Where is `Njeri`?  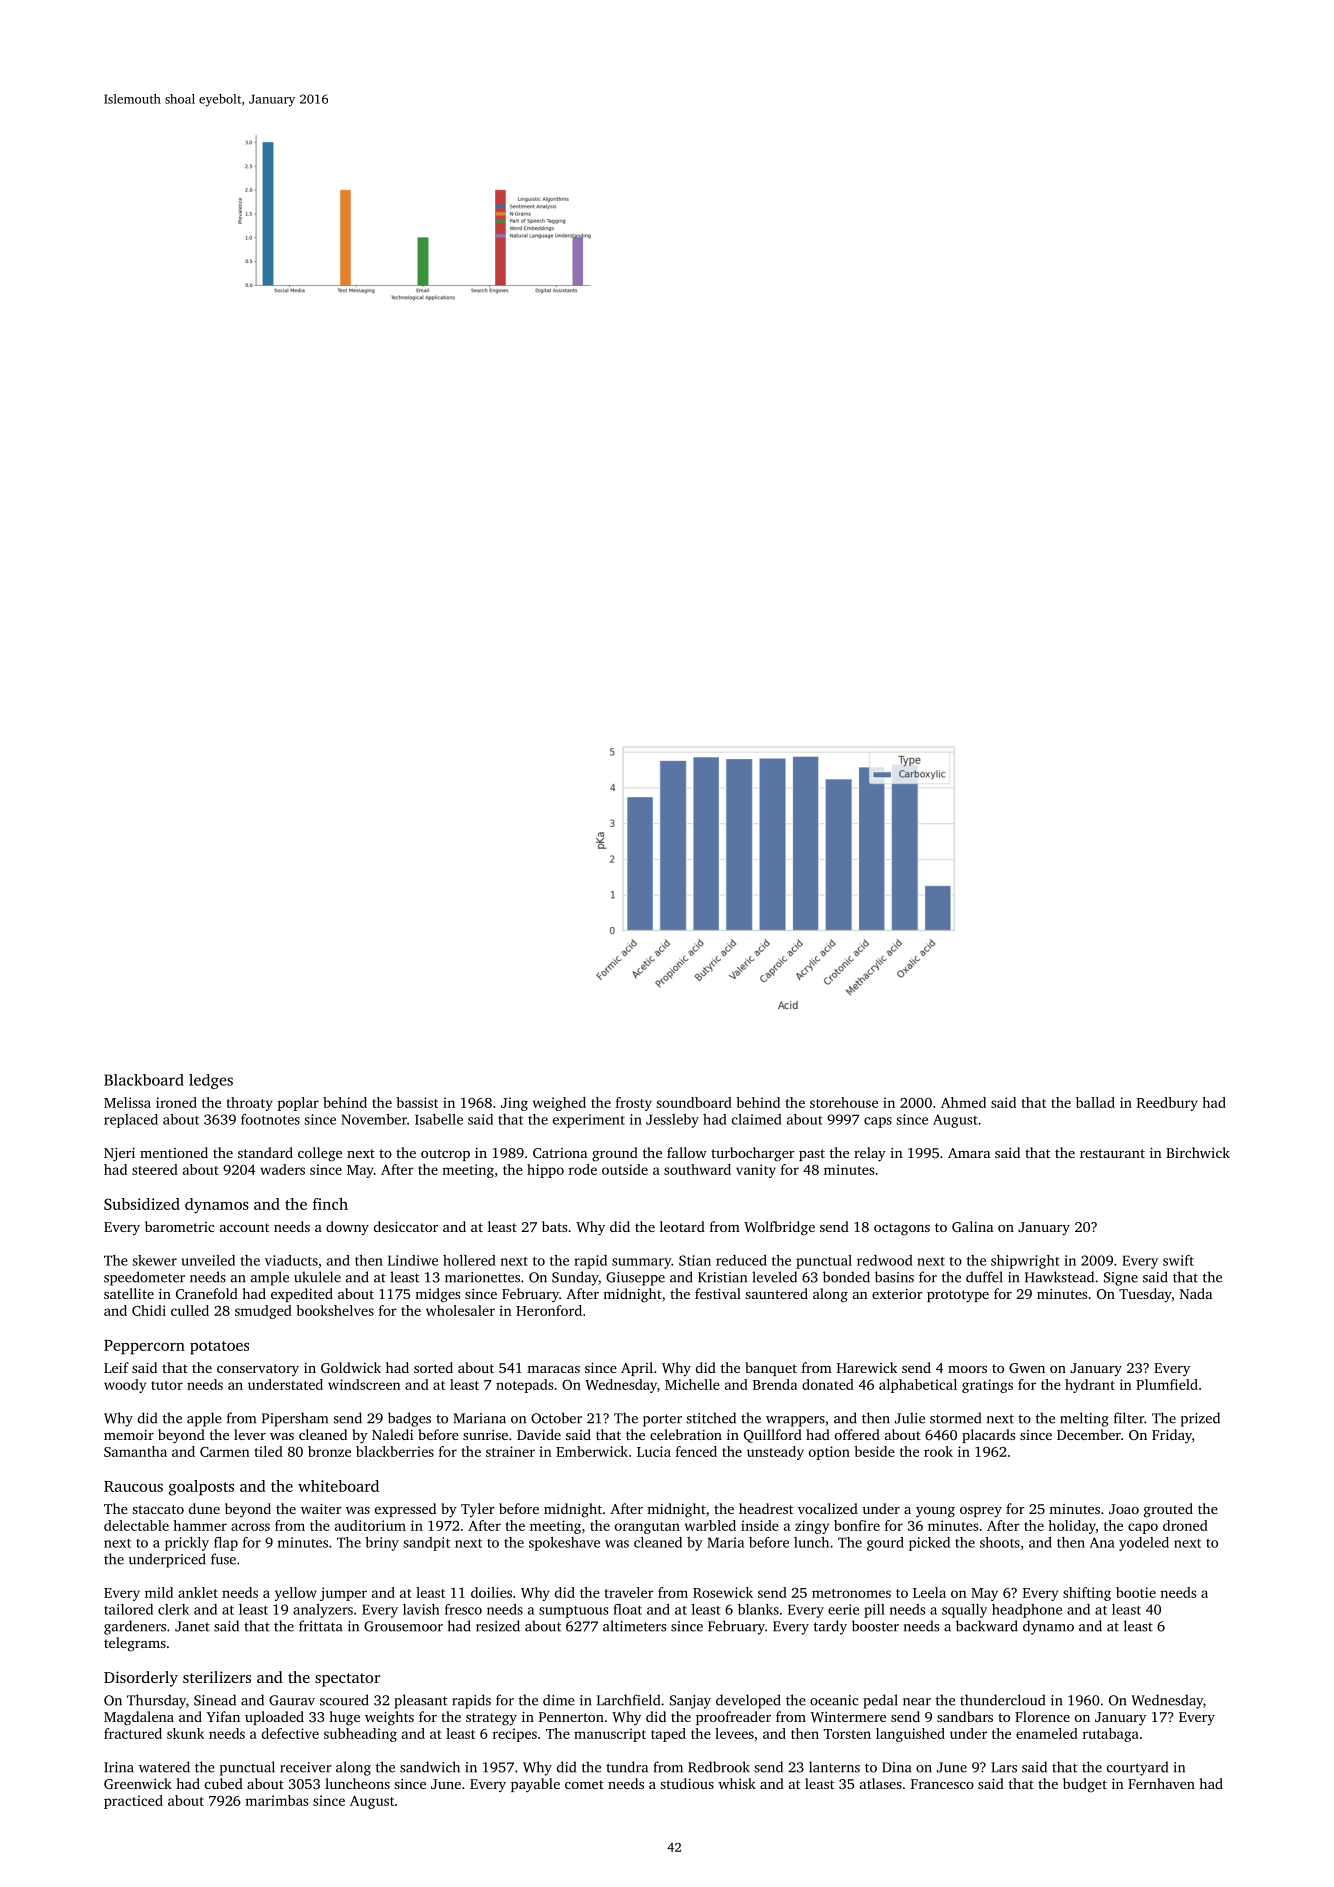
Njeri is located at coordinates (119, 1154).
